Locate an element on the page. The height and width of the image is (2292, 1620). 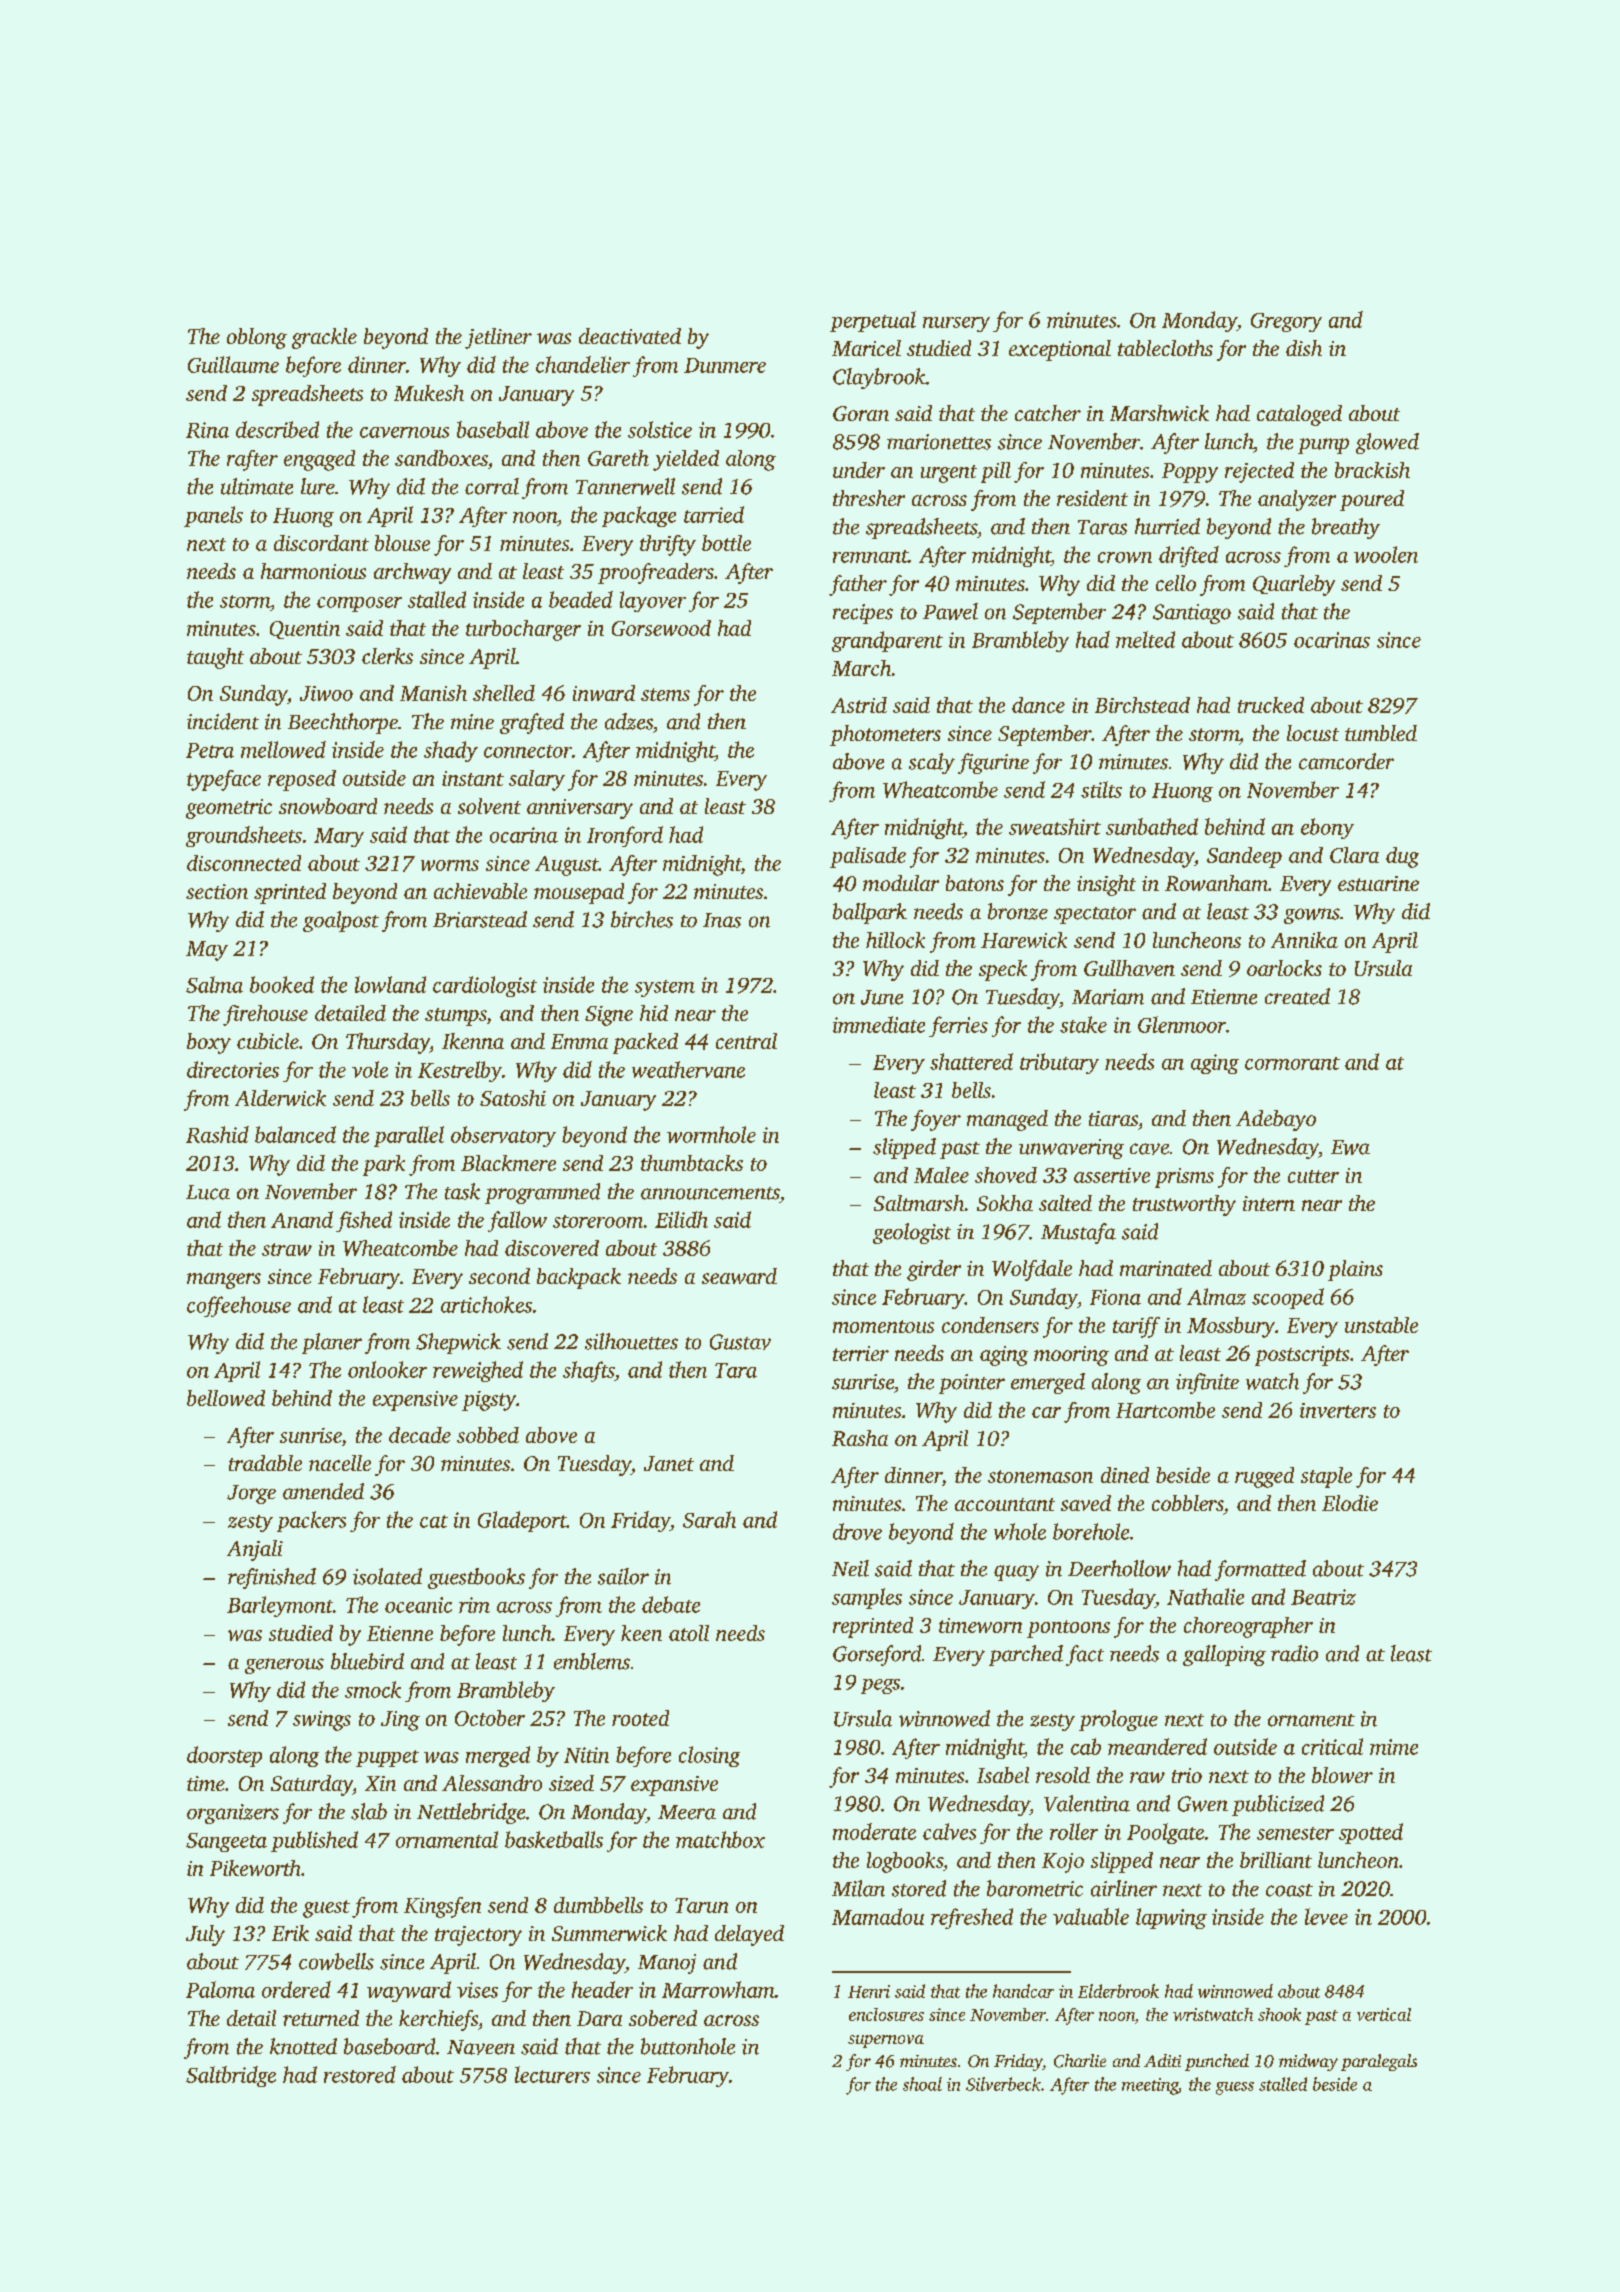
handcar is located at coordinates (1023, 1991).
